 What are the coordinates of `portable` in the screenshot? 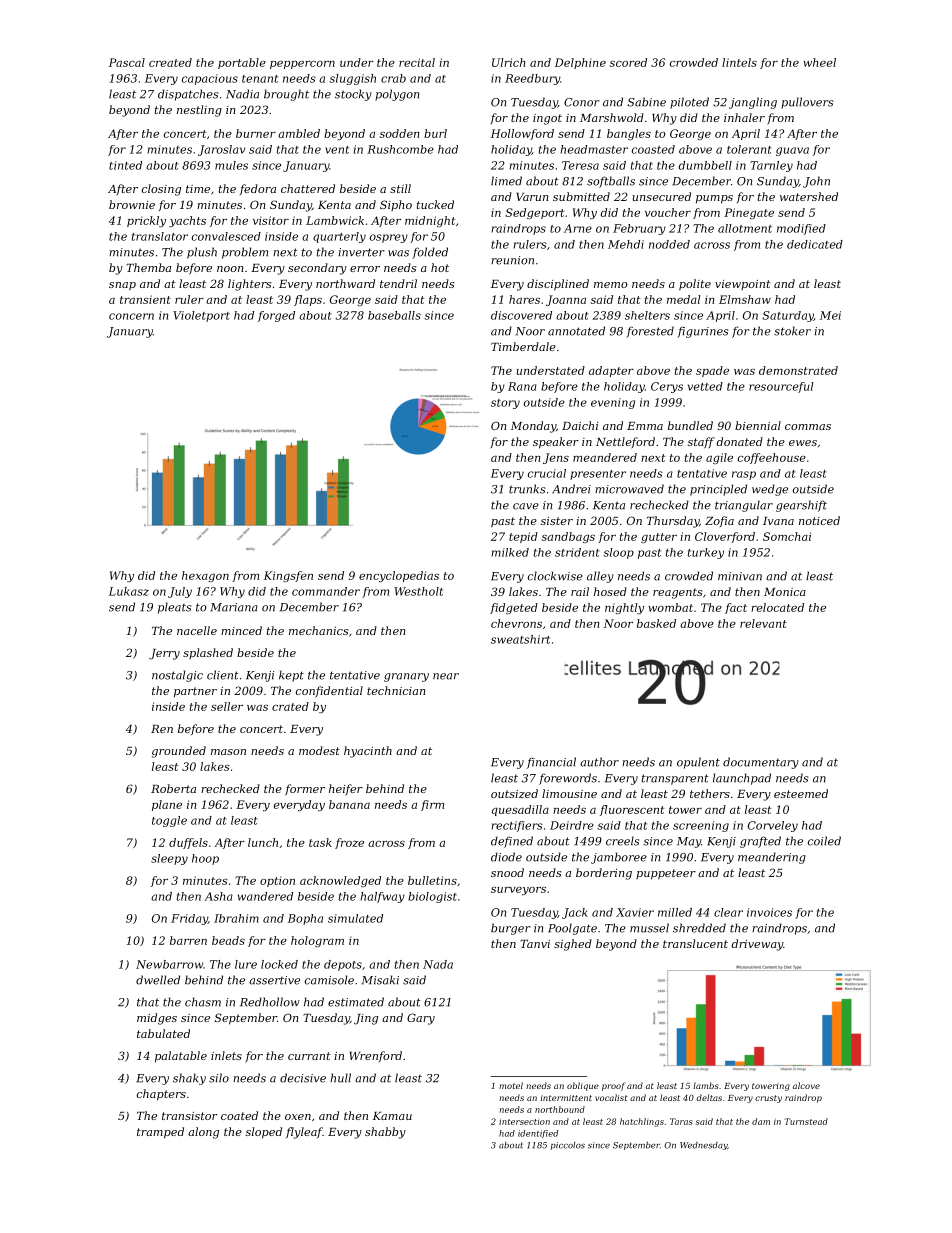 It's located at (242, 63).
